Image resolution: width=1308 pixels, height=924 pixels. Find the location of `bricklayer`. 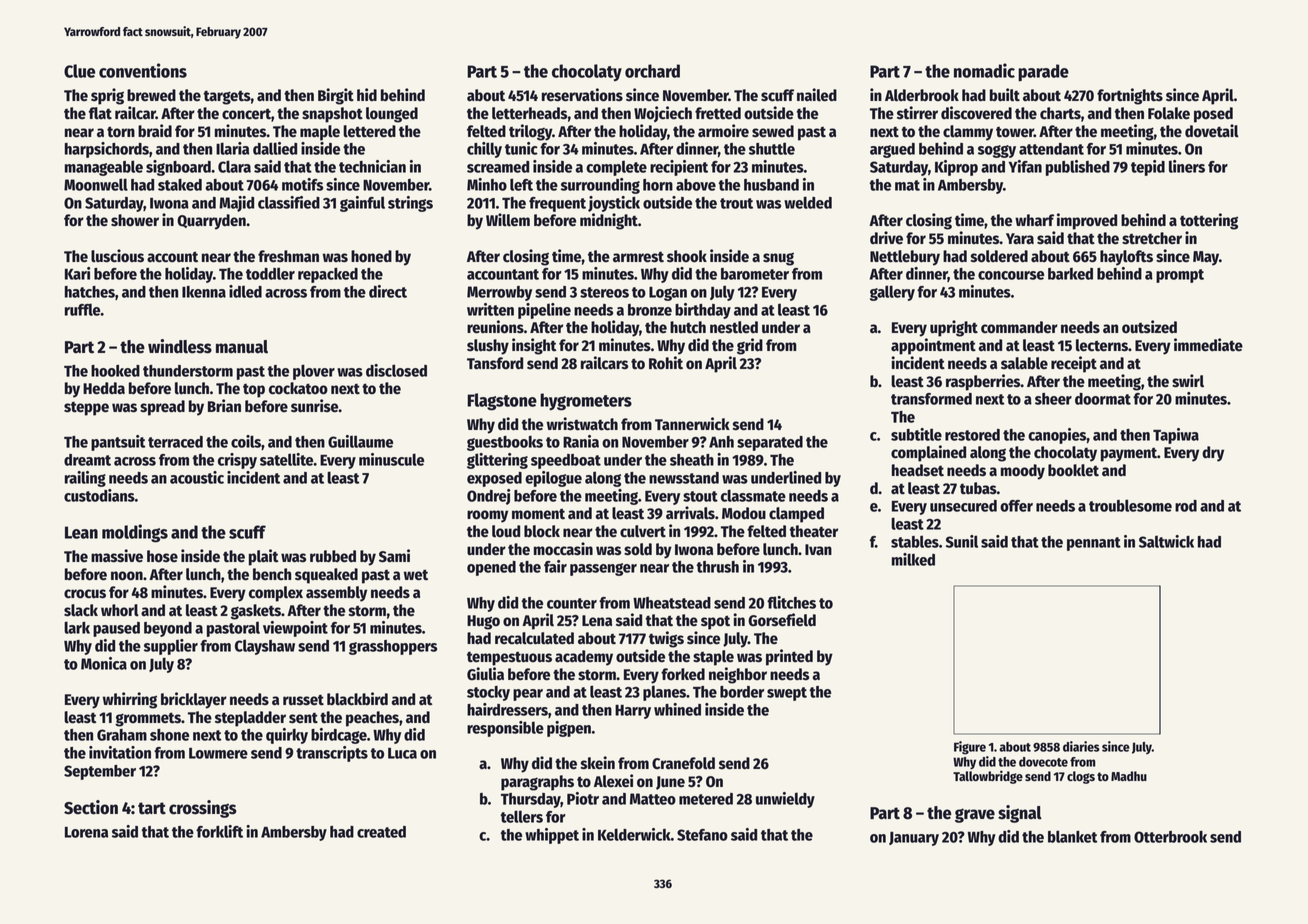

bricklayer is located at coordinates (194, 700).
